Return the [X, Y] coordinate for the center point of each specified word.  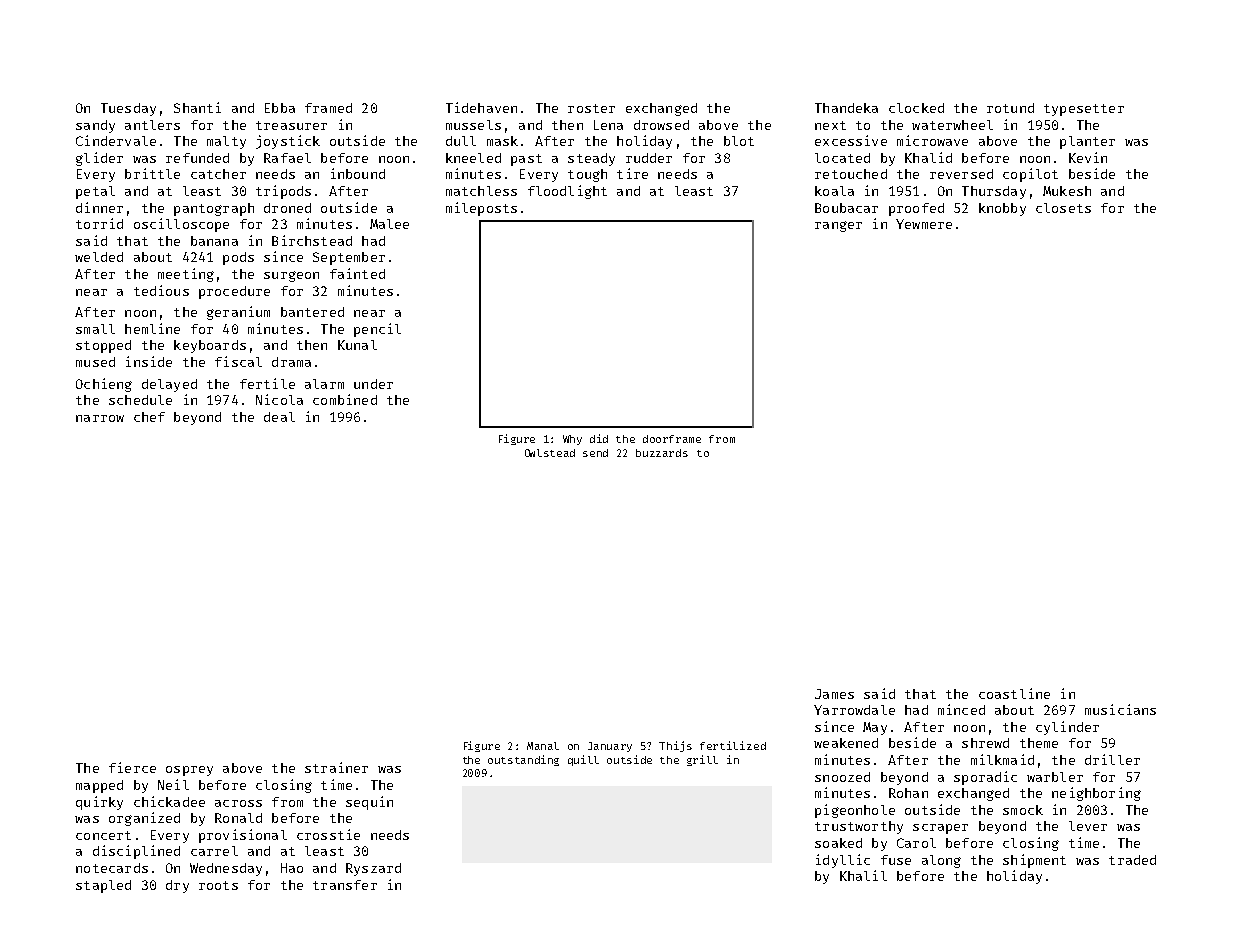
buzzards [662, 453]
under [373, 384]
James [834, 694]
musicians [1120, 709]
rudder [649, 158]
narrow [100, 418]
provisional [243, 836]
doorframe [672, 439]
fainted [357, 273]
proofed [916, 209]
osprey [189, 771]
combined [345, 399]
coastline [1014, 693]
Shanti [197, 107]
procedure [234, 292]
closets [1063, 208]
